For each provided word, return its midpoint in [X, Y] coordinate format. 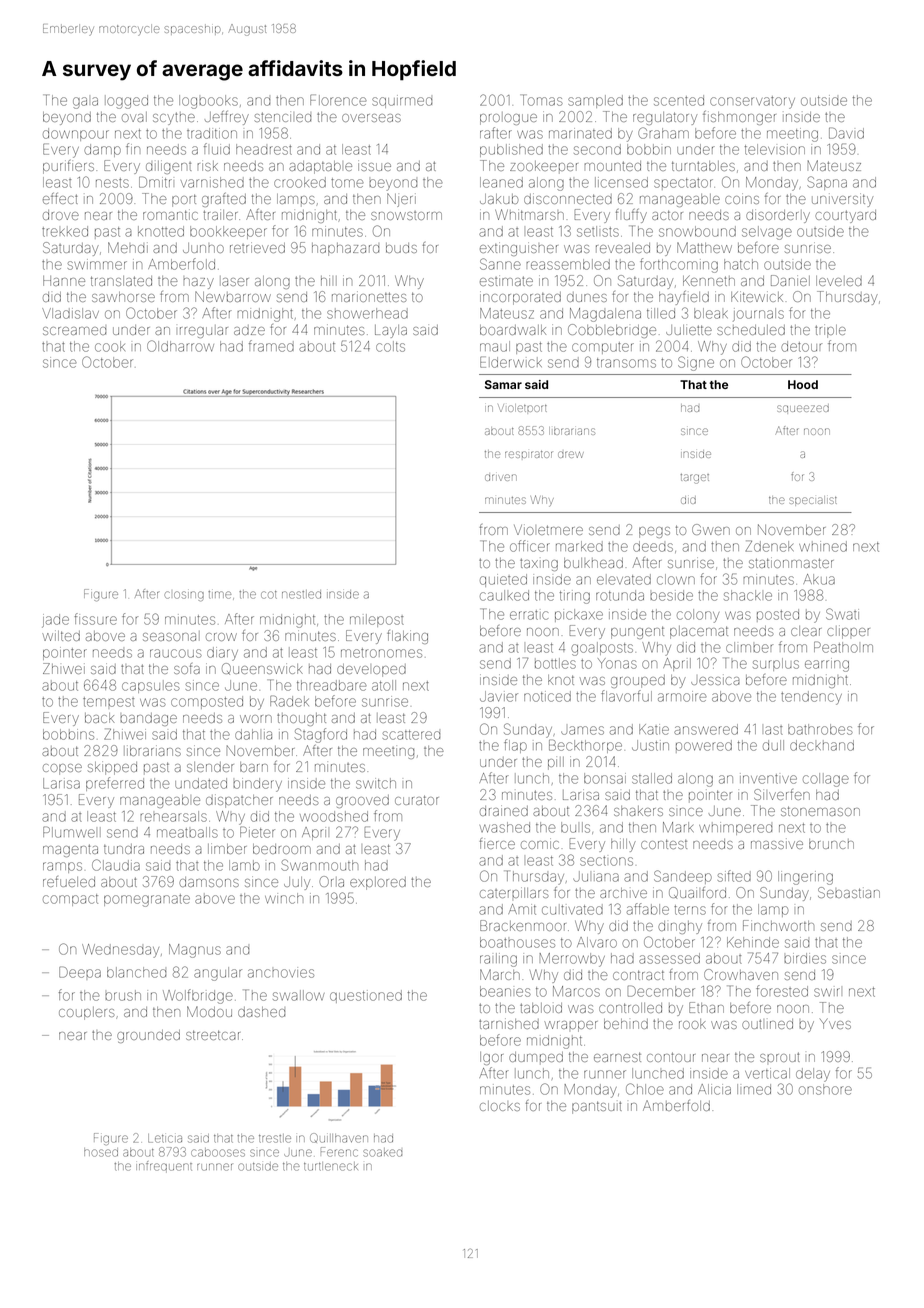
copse [62, 769]
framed [271, 346]
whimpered [735, 828]
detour [801, 346]
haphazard [345, 249]
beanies [505, 991]
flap [515, 746]
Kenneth [709, 280]
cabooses [218, 1152]
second [597, 149]
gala [85, 103]
